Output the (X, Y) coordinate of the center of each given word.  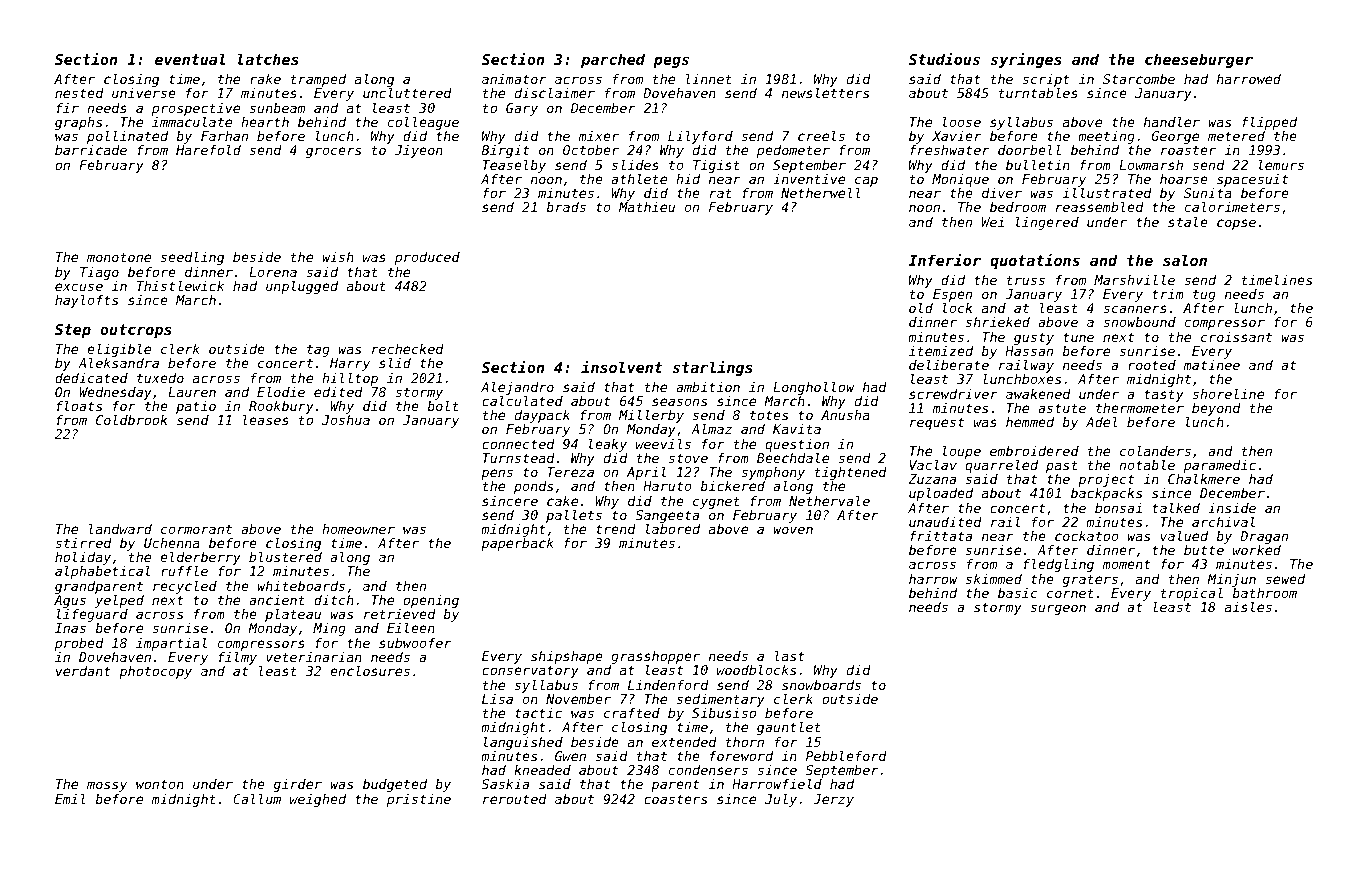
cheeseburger (1199, 60)
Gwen (570, 756)
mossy (107, 786)
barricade (91, 150)
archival (1223, 521)
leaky (608, 445)
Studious (944, 59)
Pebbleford (846, 755)
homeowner (358, 529)
